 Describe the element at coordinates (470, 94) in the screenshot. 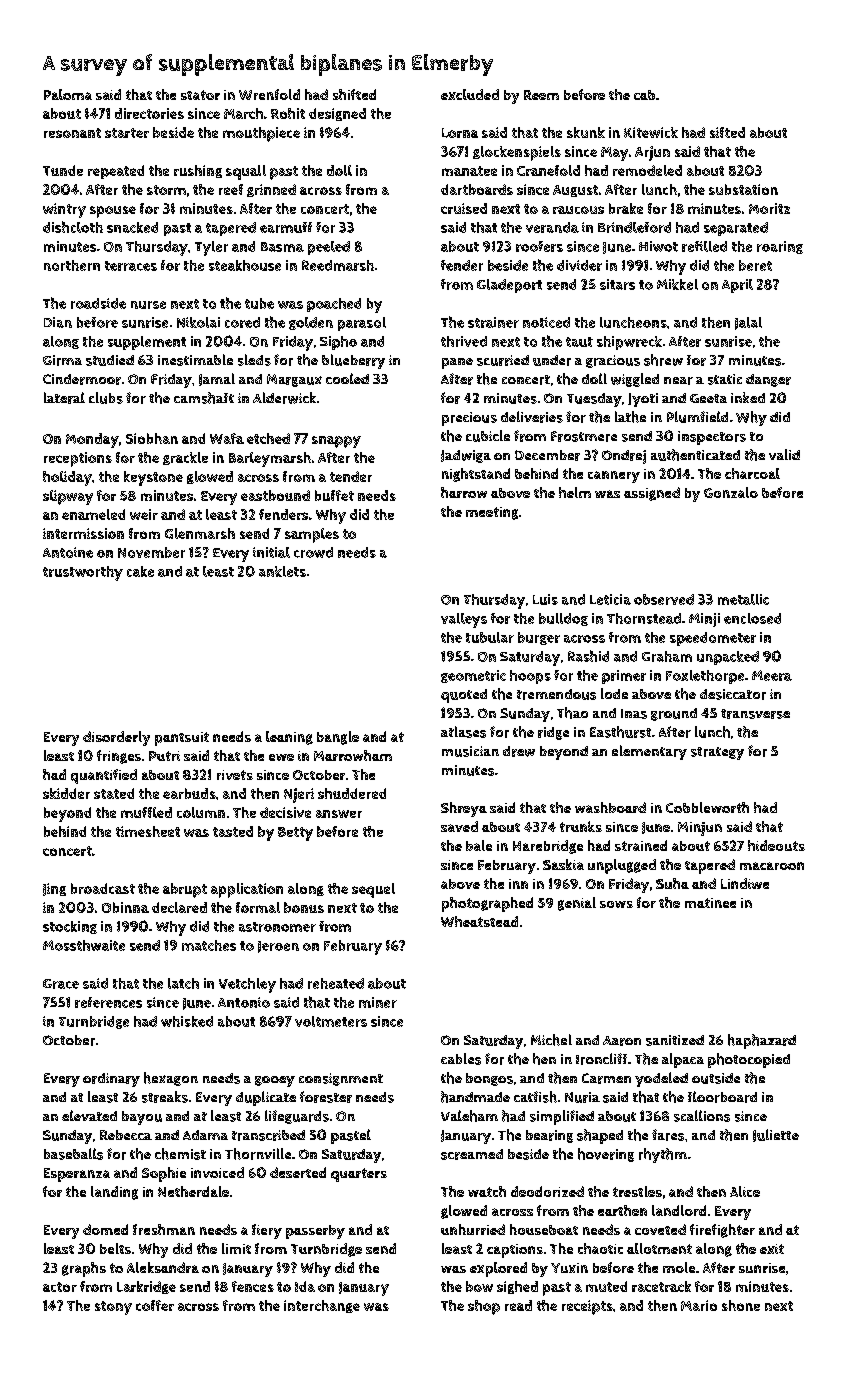

I see `excluded` at that location.
